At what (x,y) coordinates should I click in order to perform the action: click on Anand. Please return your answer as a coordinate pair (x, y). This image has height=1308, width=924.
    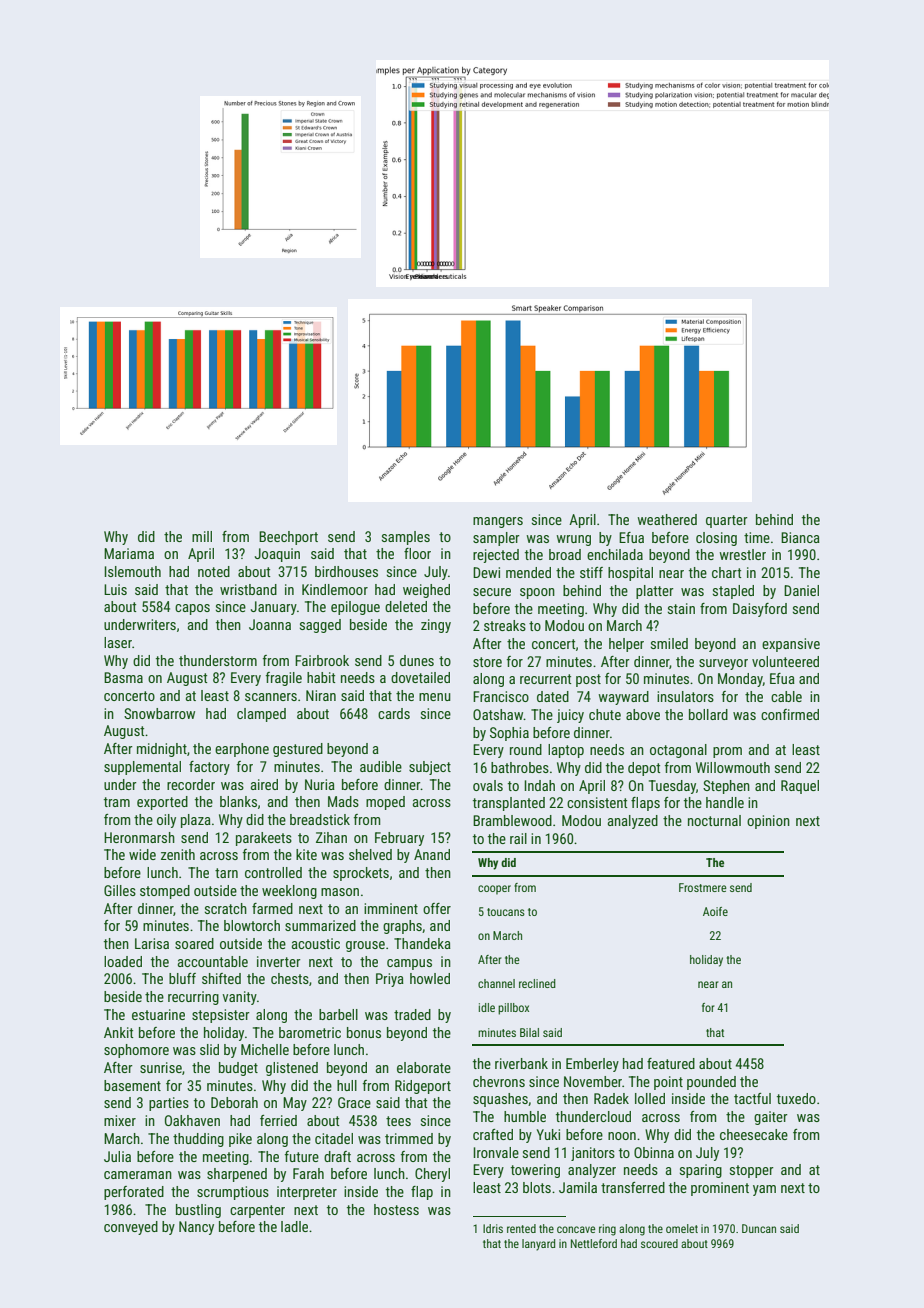
    Looking at the image, I should click on (432, 854).
